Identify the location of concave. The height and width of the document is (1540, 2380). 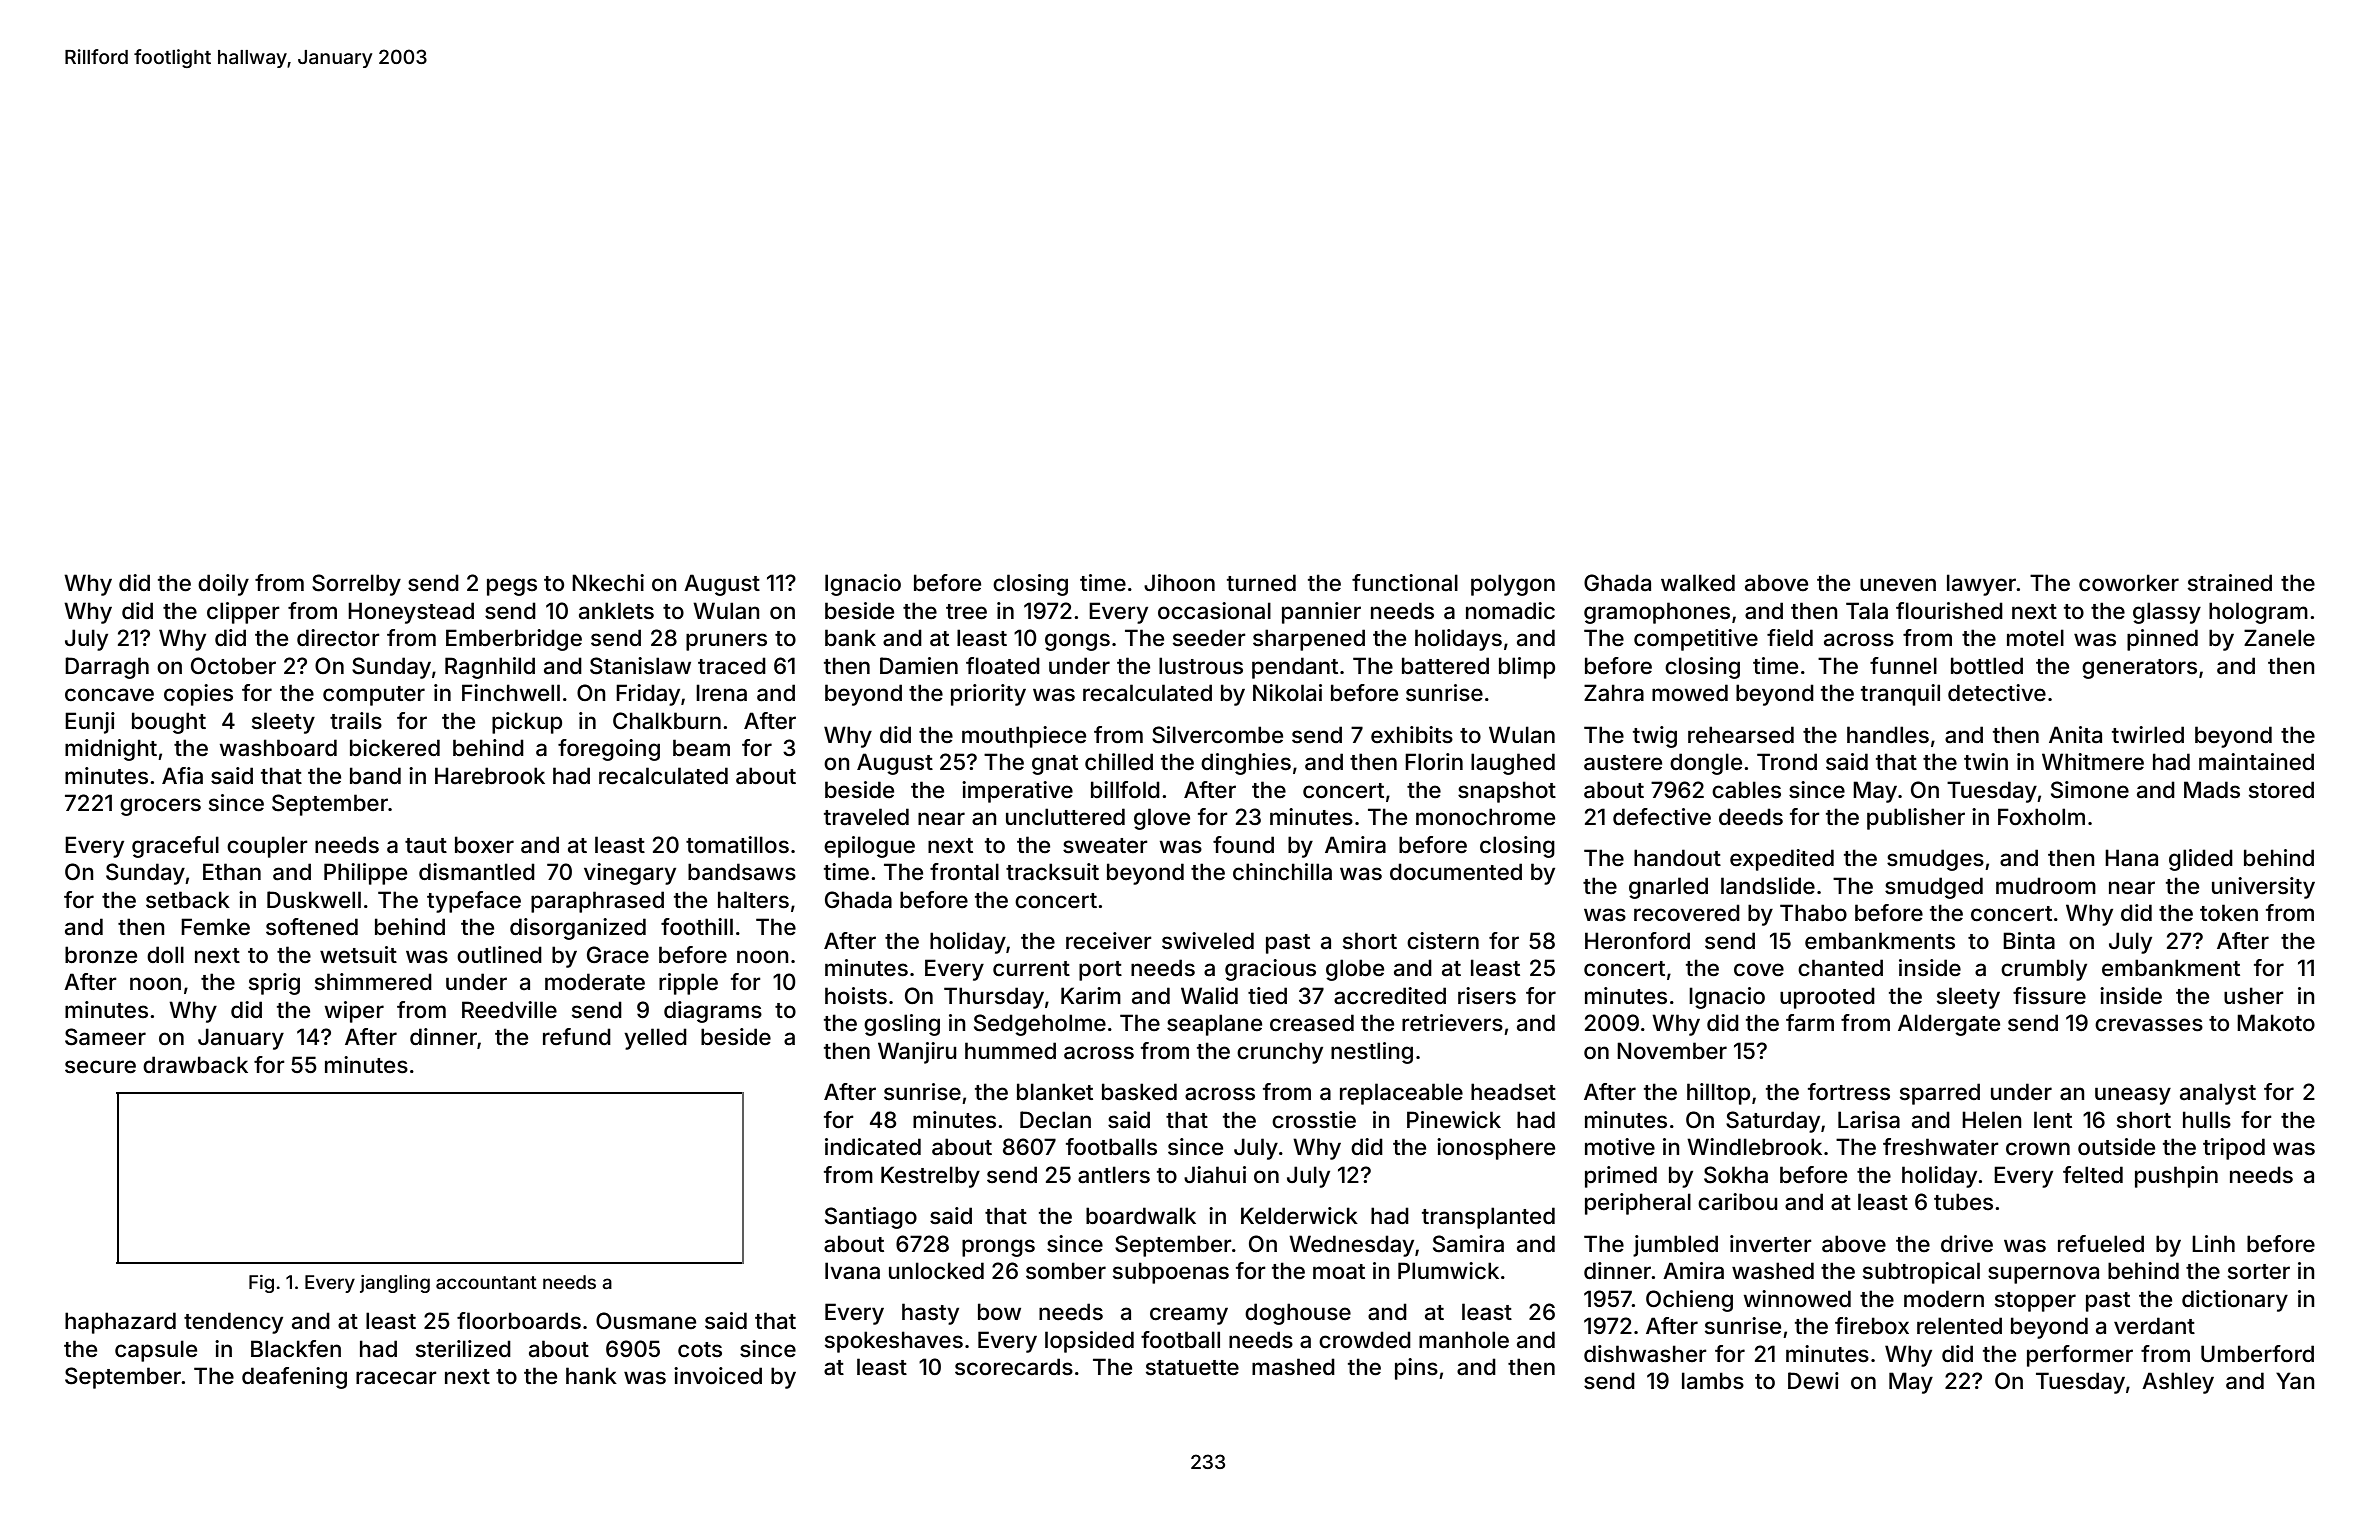
(109, 695).
